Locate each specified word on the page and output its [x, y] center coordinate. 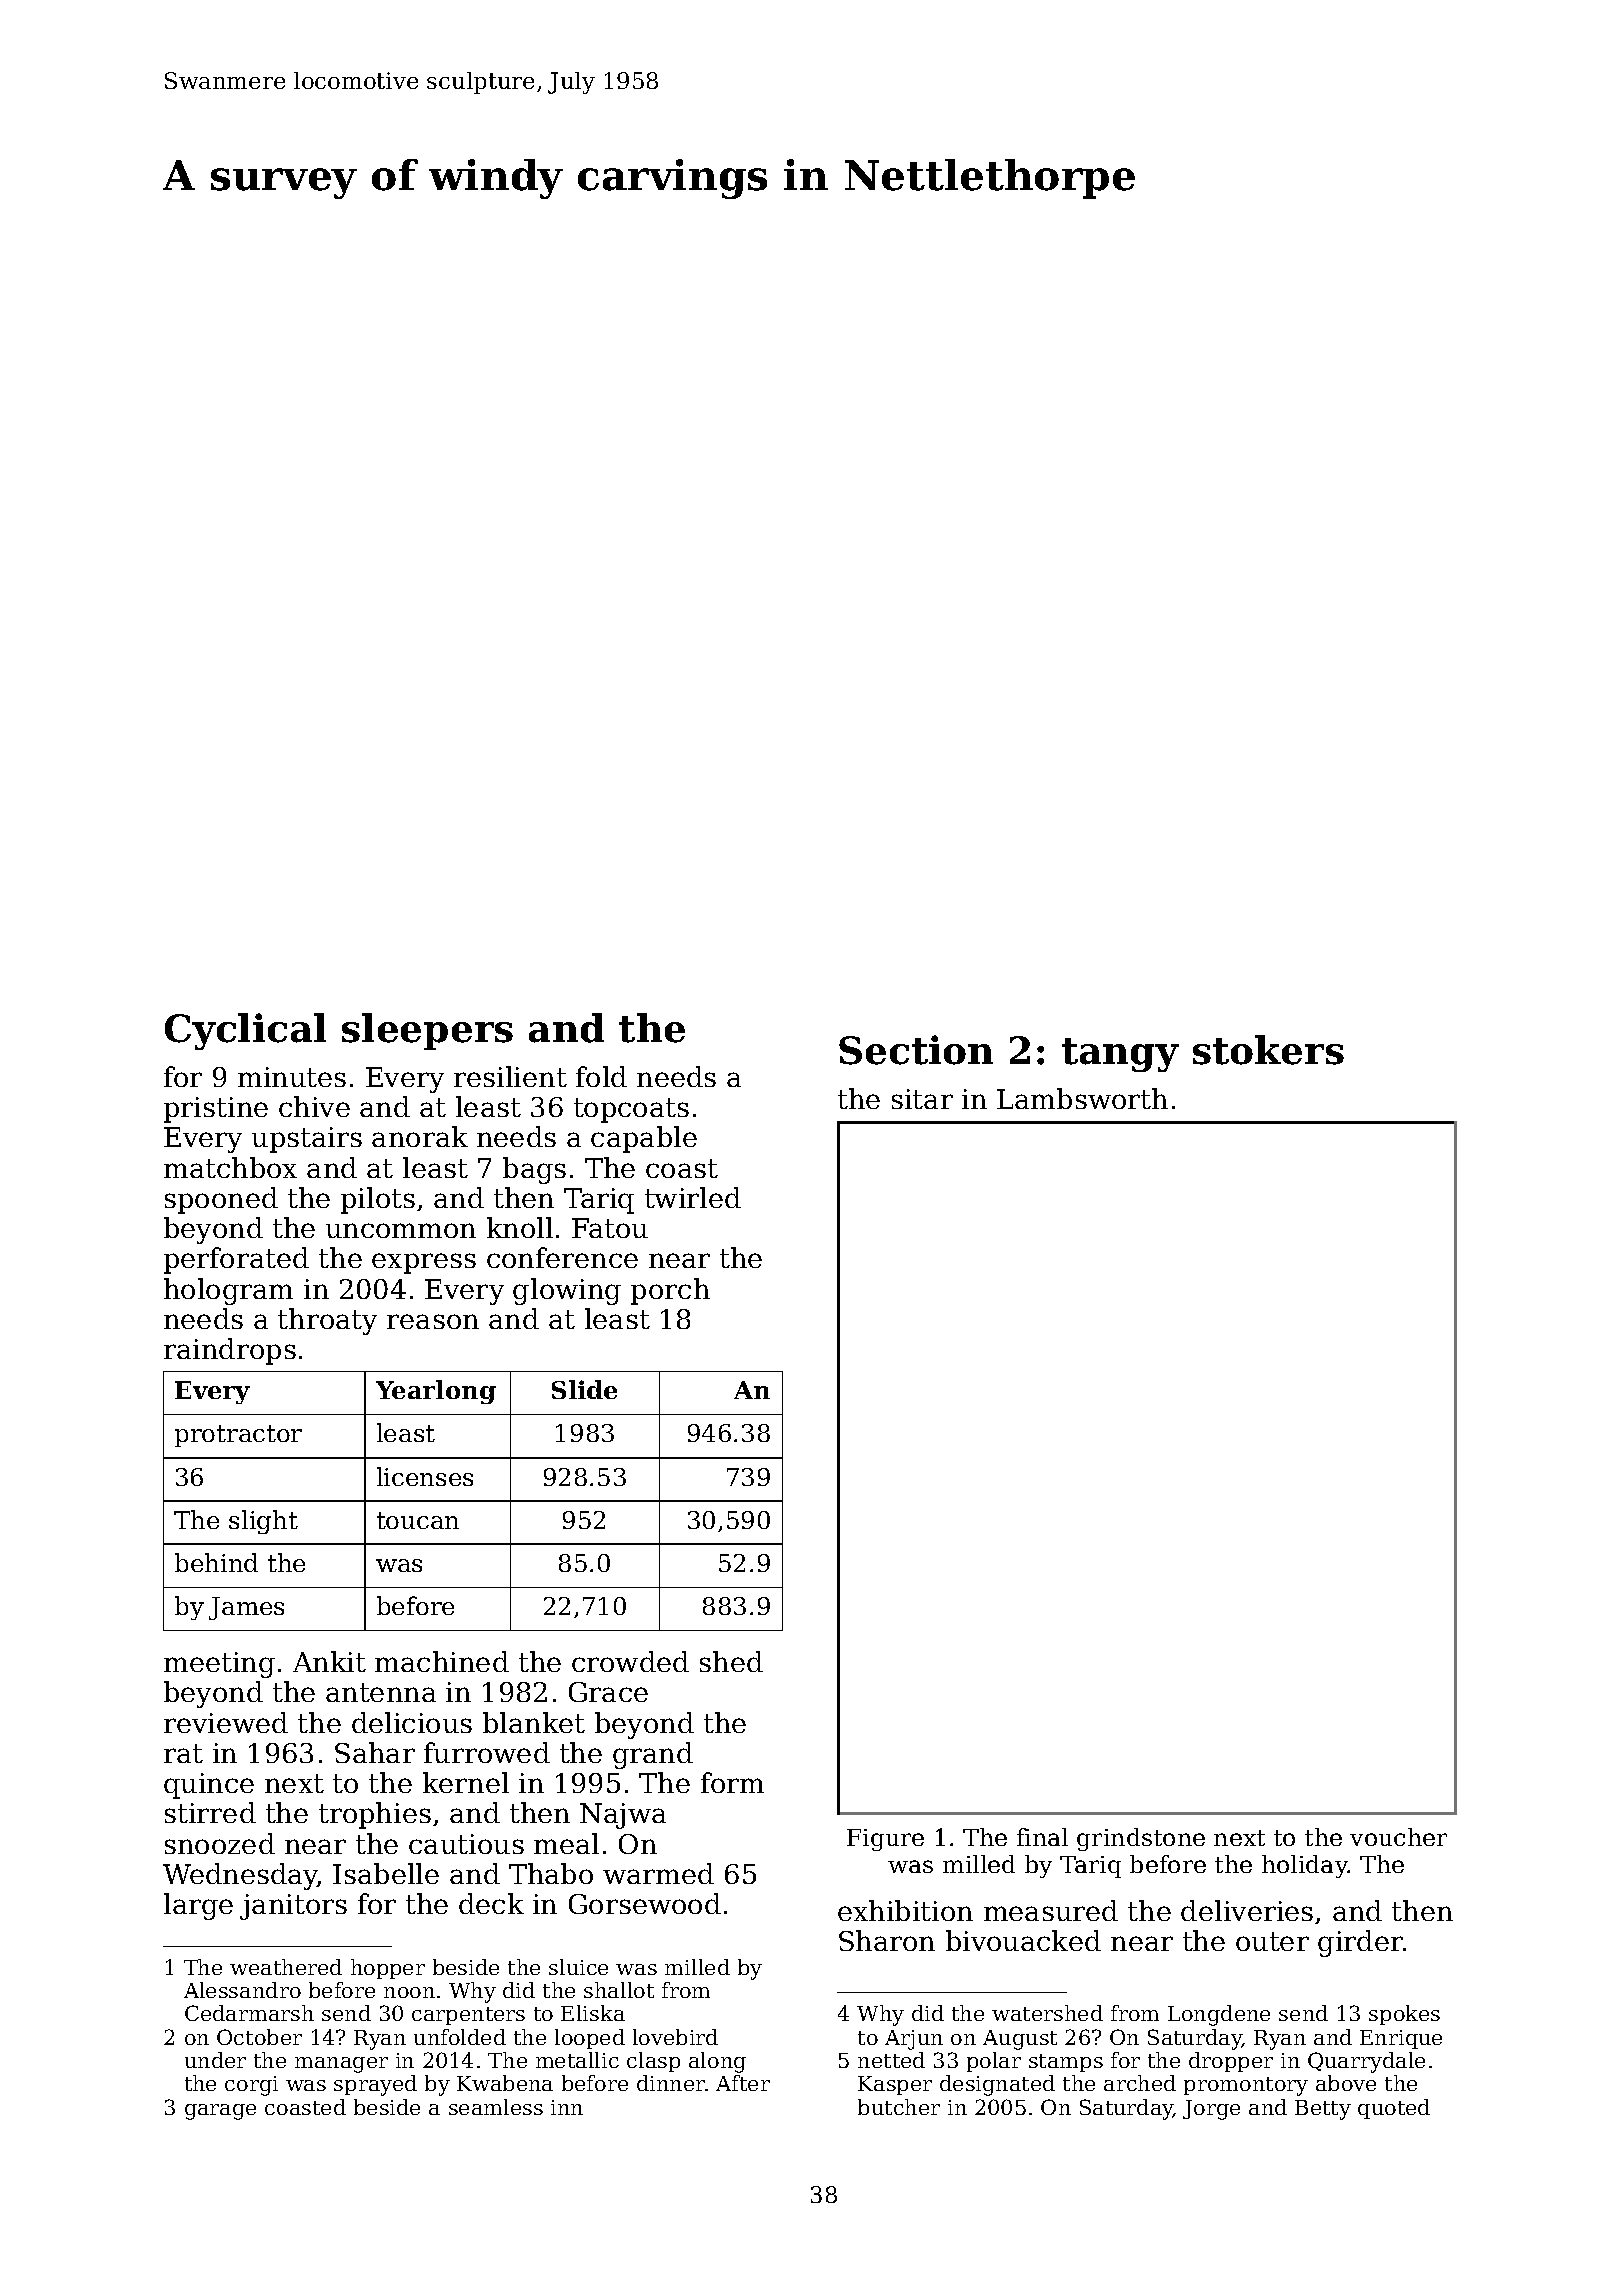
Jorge [1211, 2110]
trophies [375, 1815]
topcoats [631, 1110]
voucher [1398, 1837]
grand [653, 1755]
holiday [1305, 1866]
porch [670, 1291]
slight [263, 1522]
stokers [1268, 1050]
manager [341, 2065]
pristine [216, 1110]
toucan [418, 1520]
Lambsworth [1082, 1098]
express [424, 1263]
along [717, 2062]
